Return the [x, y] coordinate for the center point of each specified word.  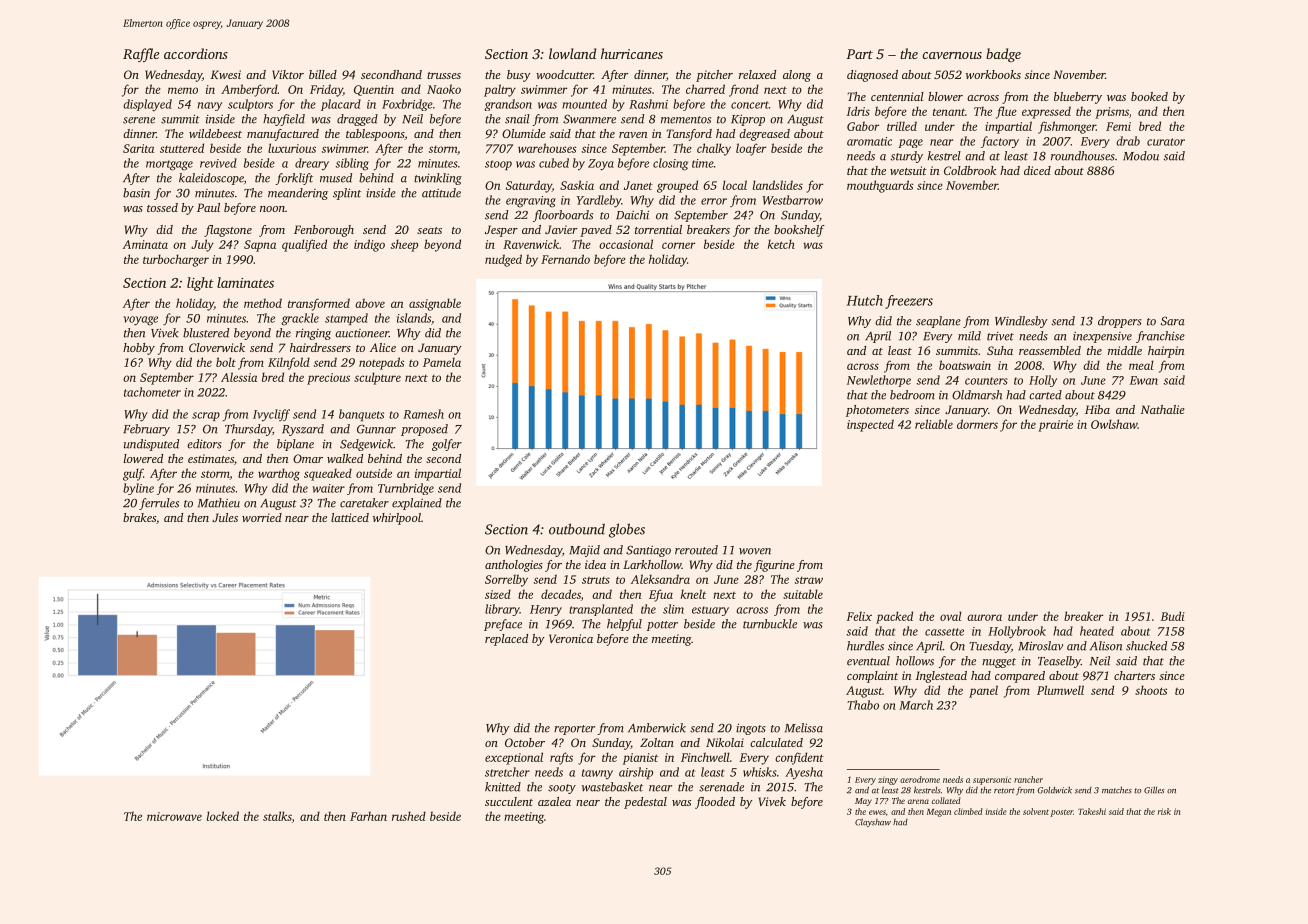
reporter [574, 730]
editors [204, 444]
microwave [174, 816]
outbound [577, 529]
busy [519, 76]
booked [1149, 96]
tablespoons [375, 135]
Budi [1173, 616]
